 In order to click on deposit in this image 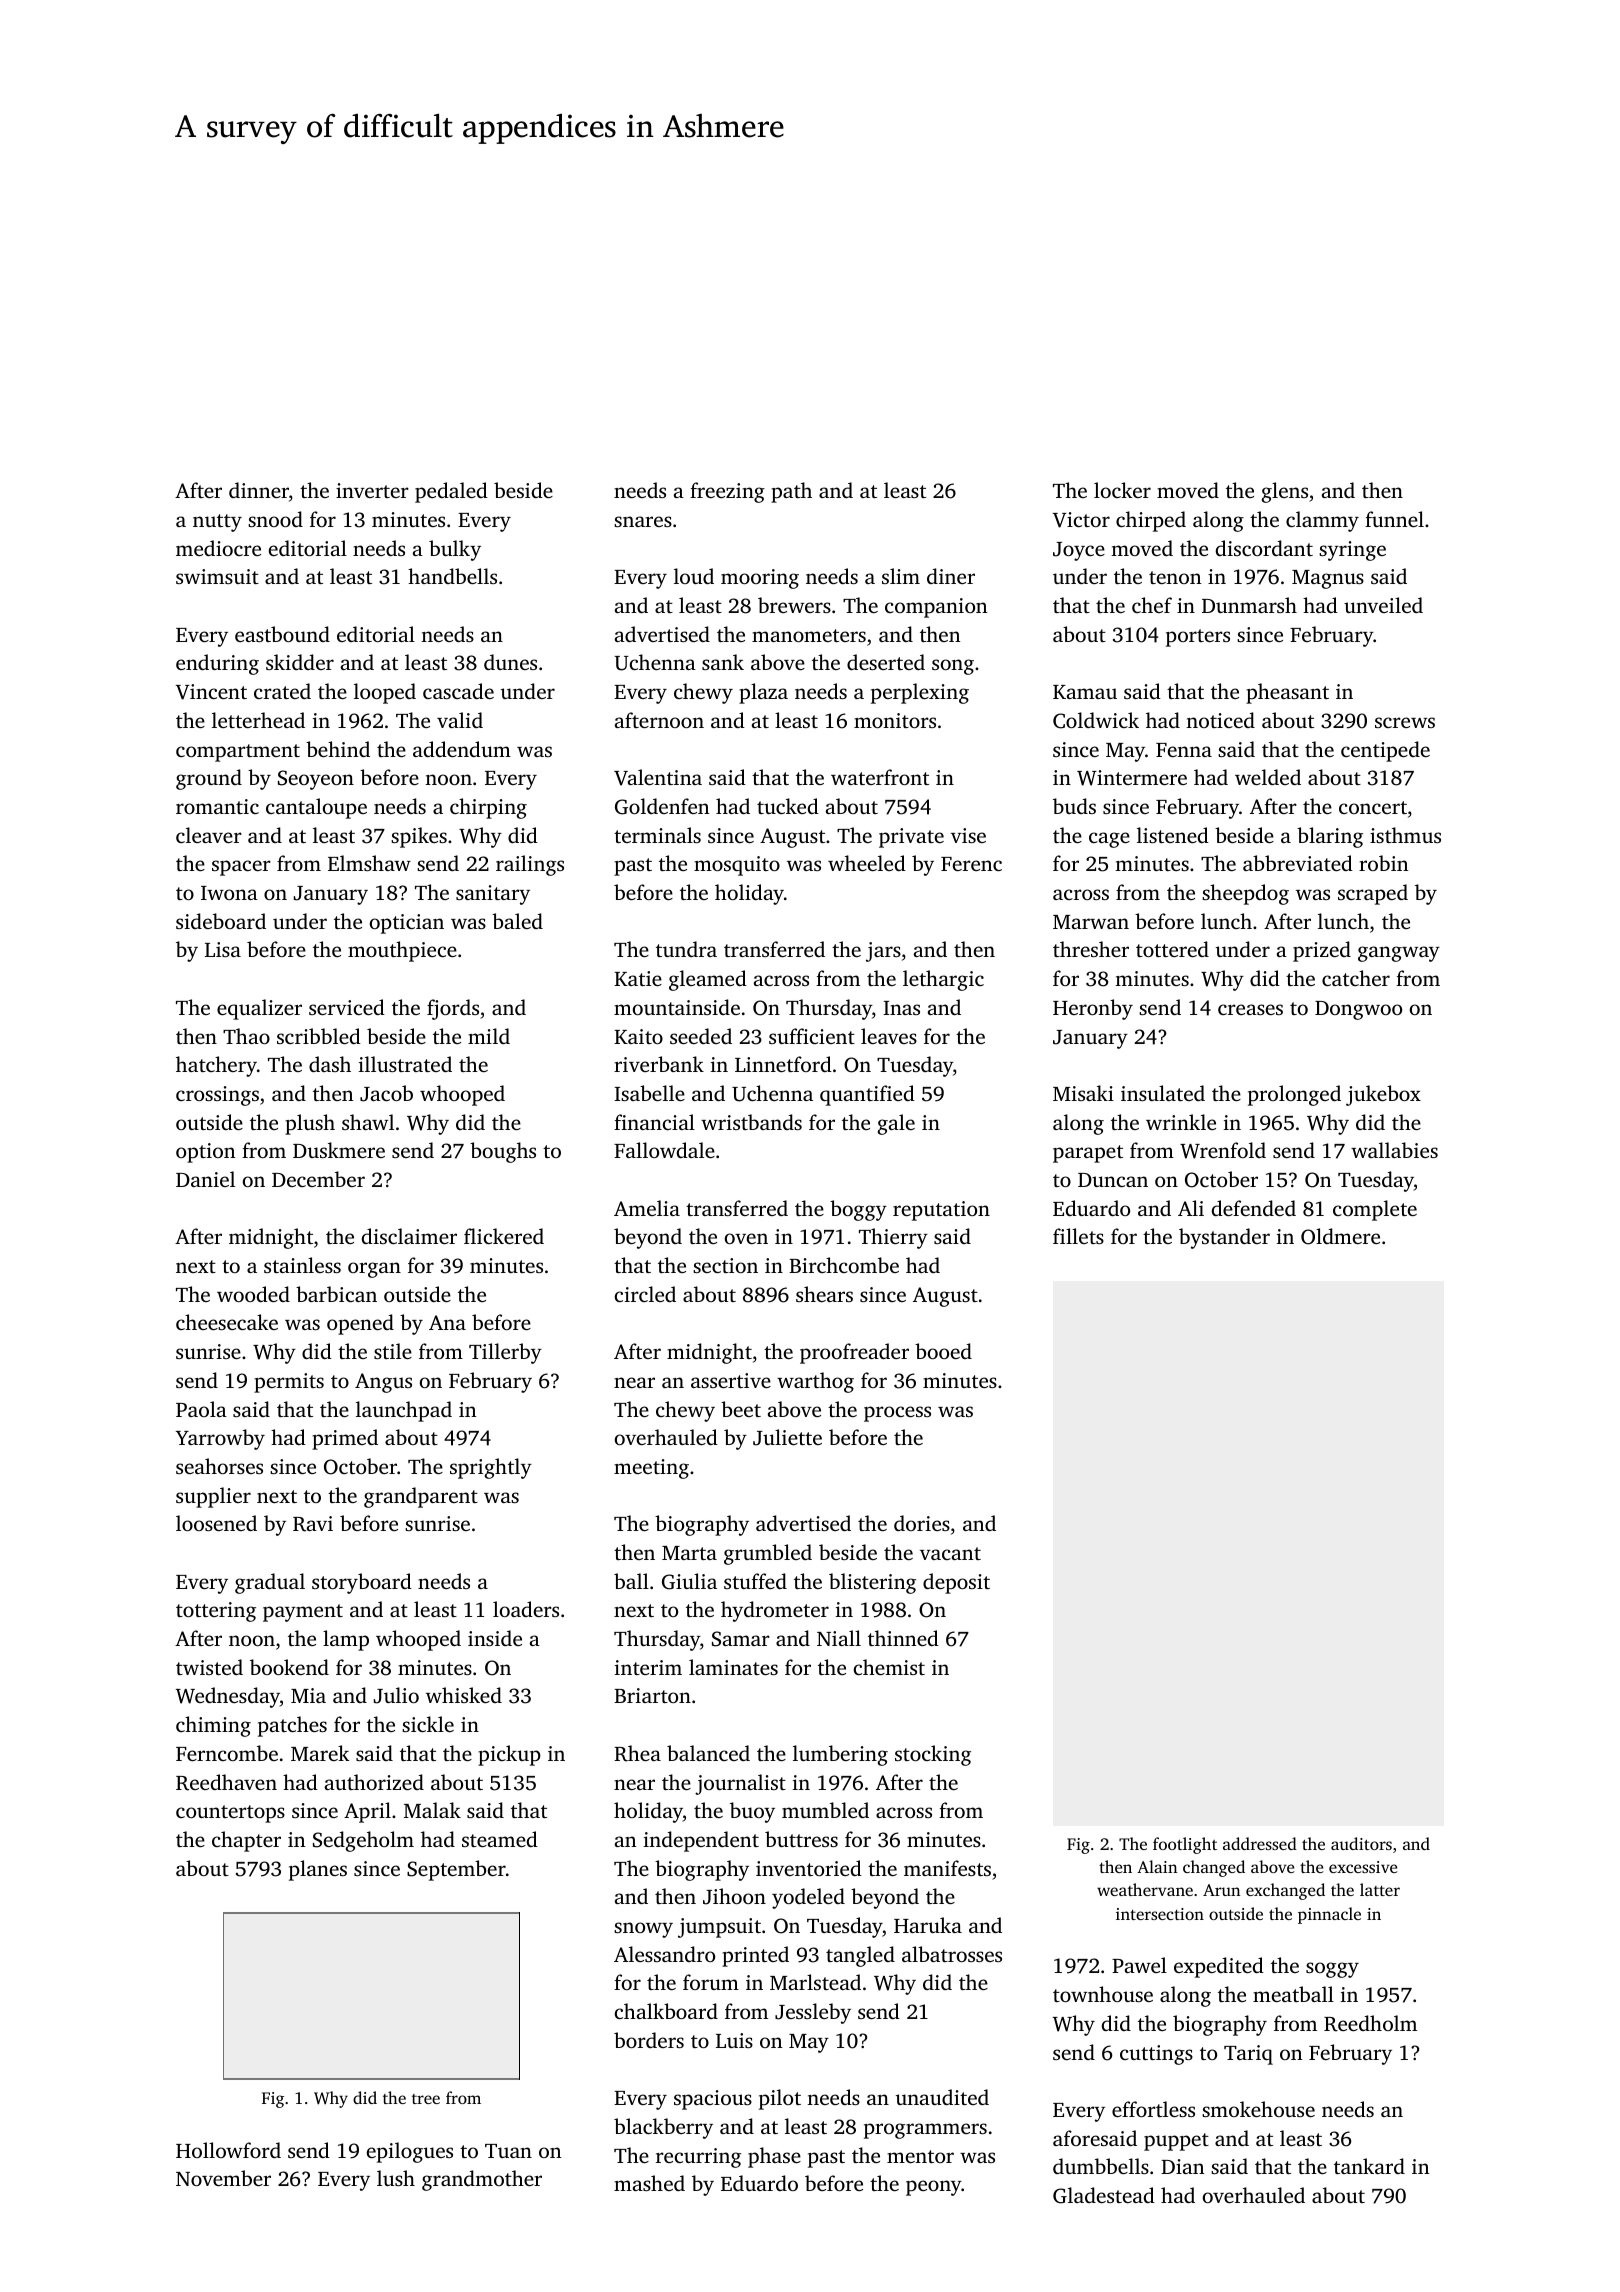, I will do `click(956, 1583)`.
